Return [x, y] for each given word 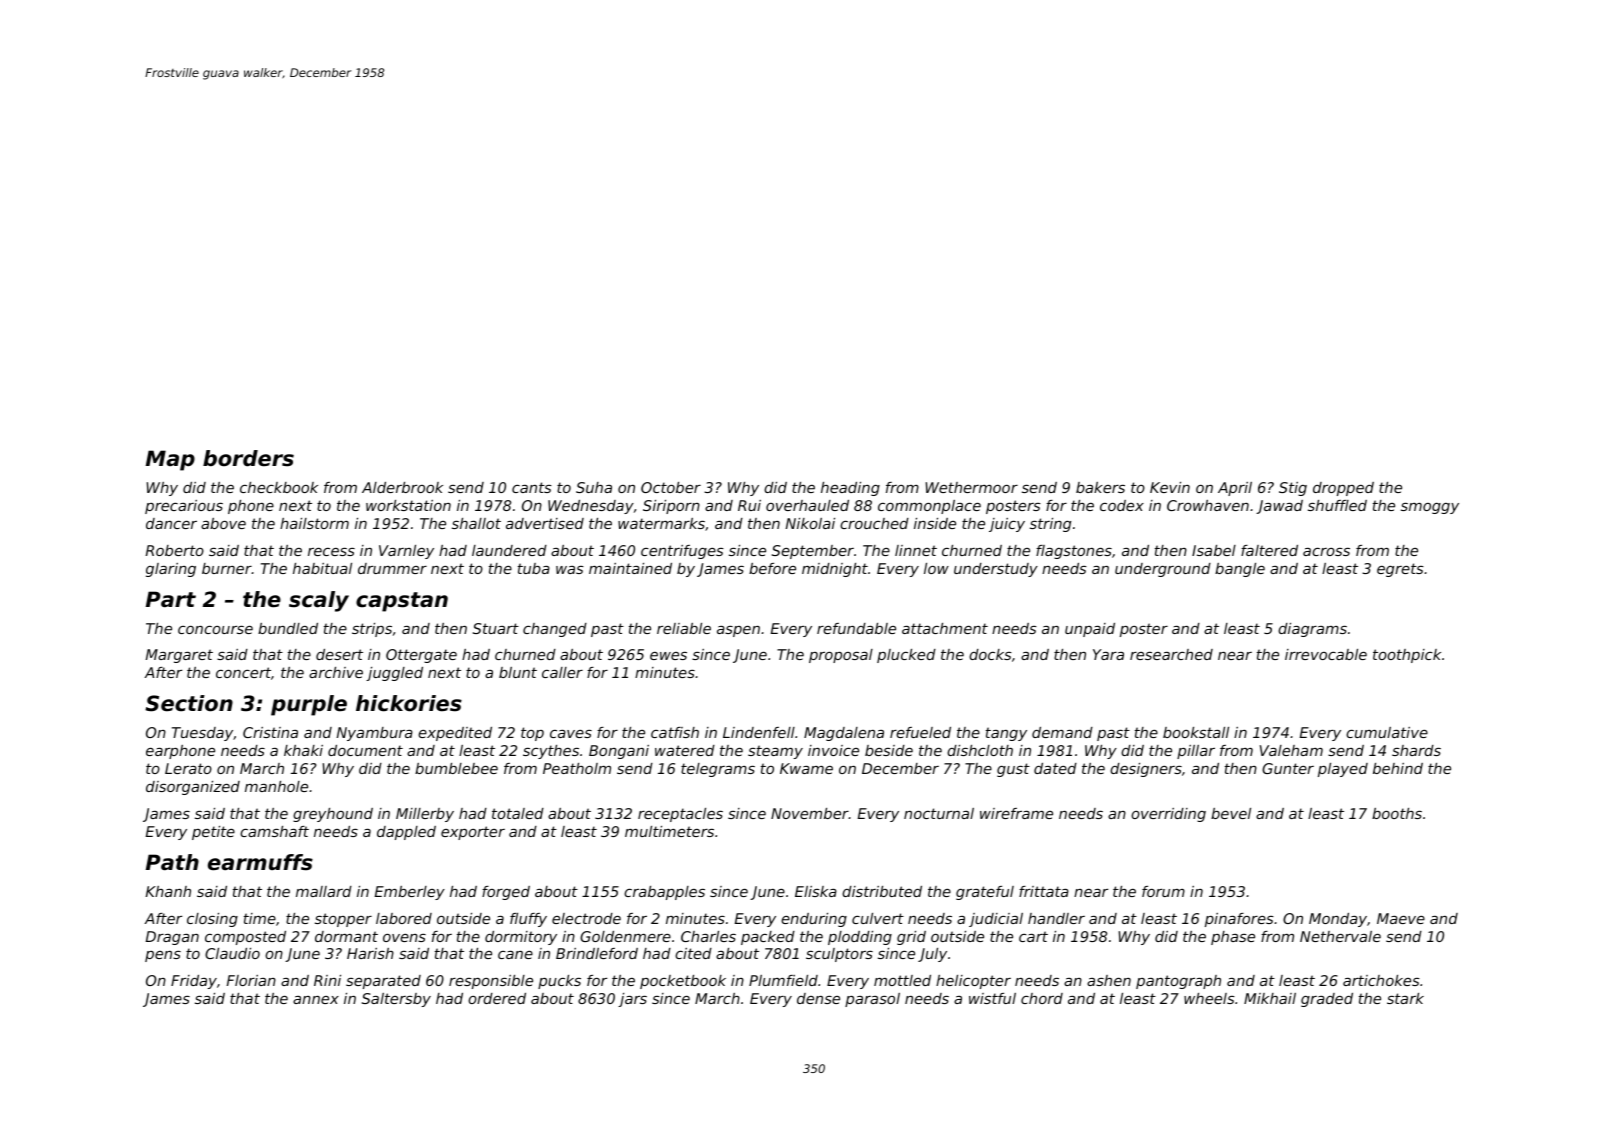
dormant [346, 936]
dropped [1343, 489]
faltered [1269, 550]
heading [850, 489]
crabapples [664, 893]
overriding [1168, 815]
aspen [738, 631]
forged [506, 893]
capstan [402, 602]
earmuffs [260, 862]
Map [170, 460]
